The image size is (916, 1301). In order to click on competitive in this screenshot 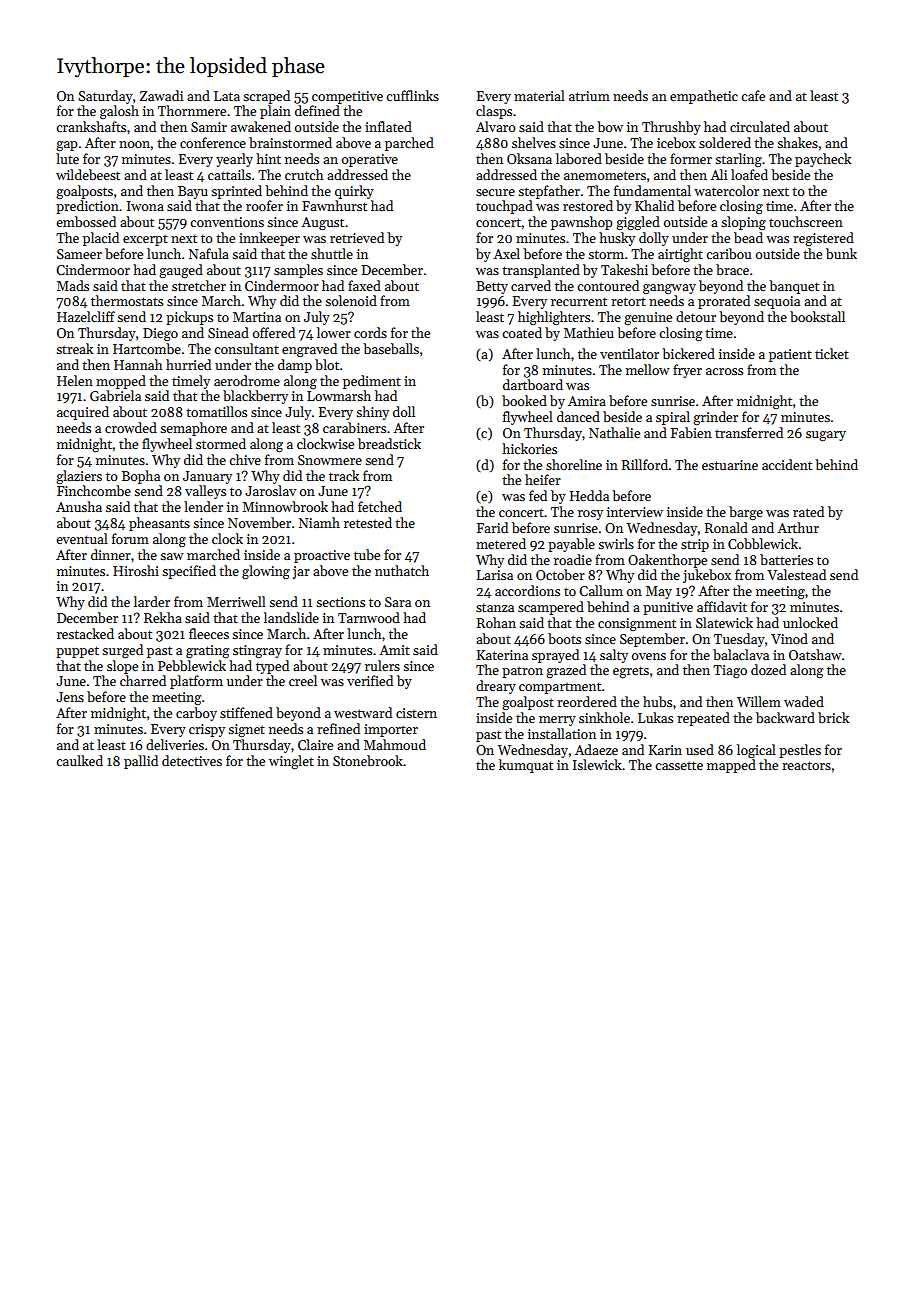, I will do `click(347, 97)`.
